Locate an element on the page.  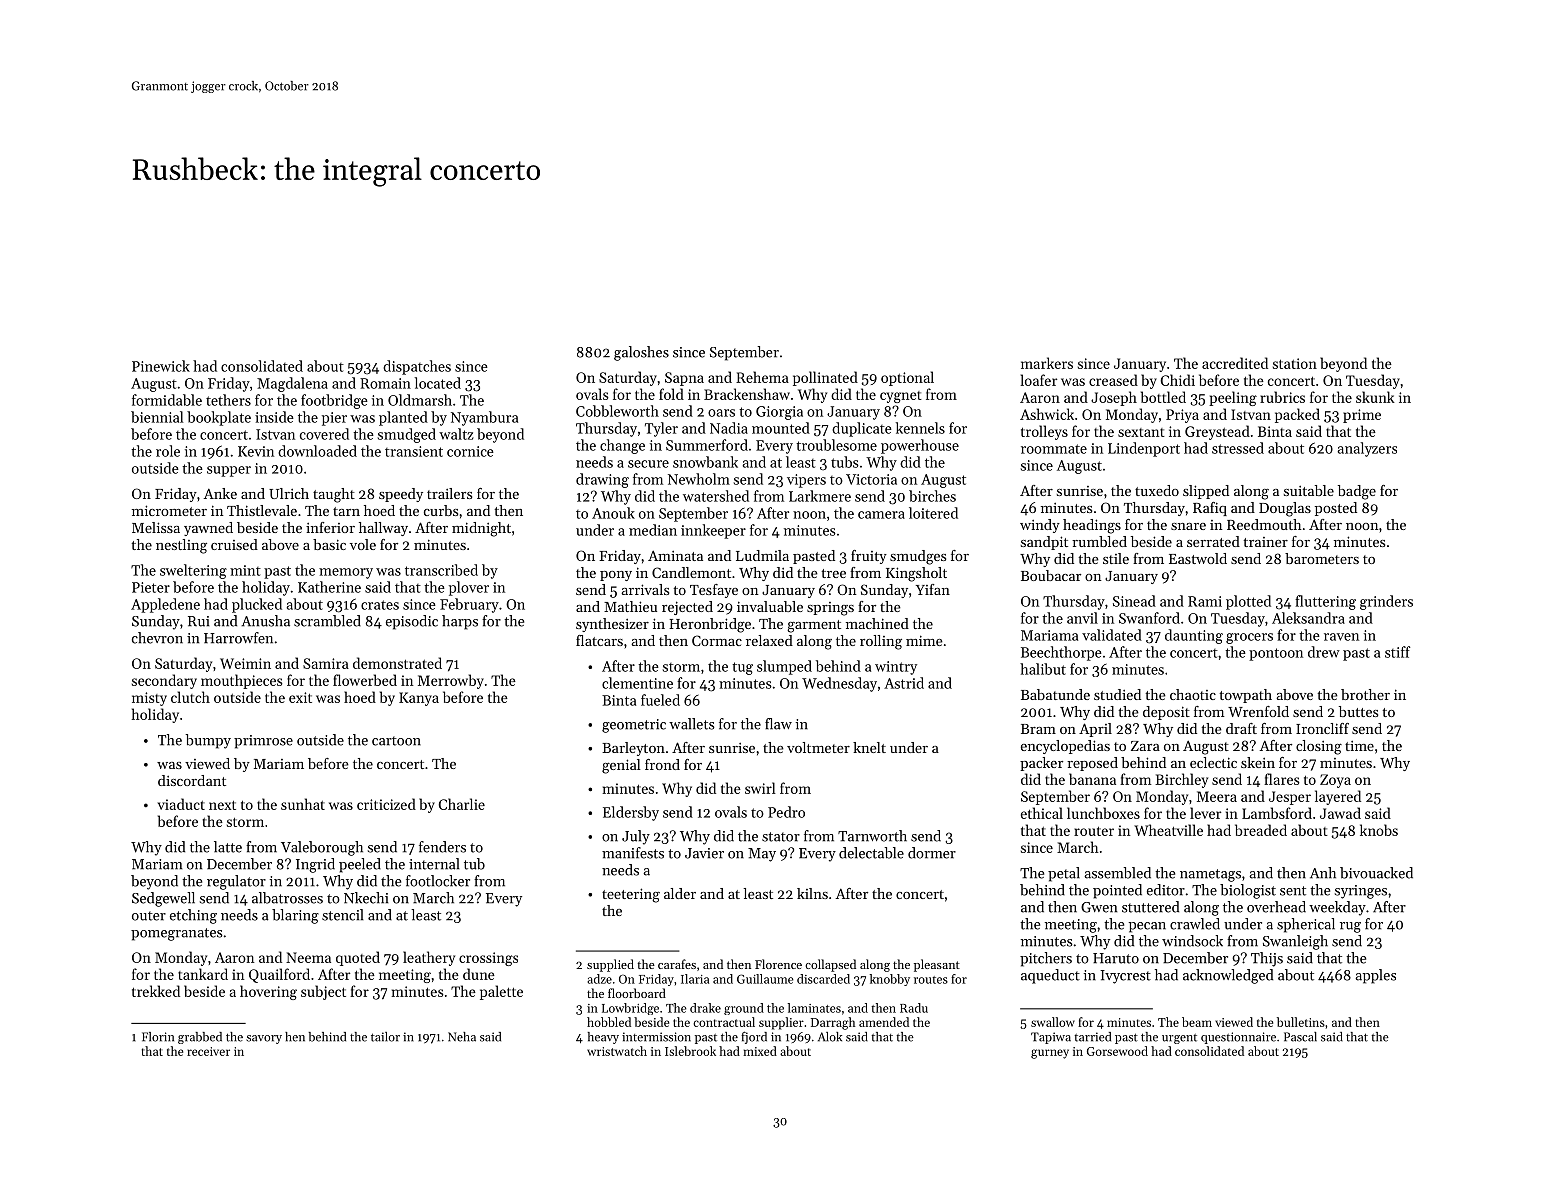
closing is located at coordinates (1319, 747).
